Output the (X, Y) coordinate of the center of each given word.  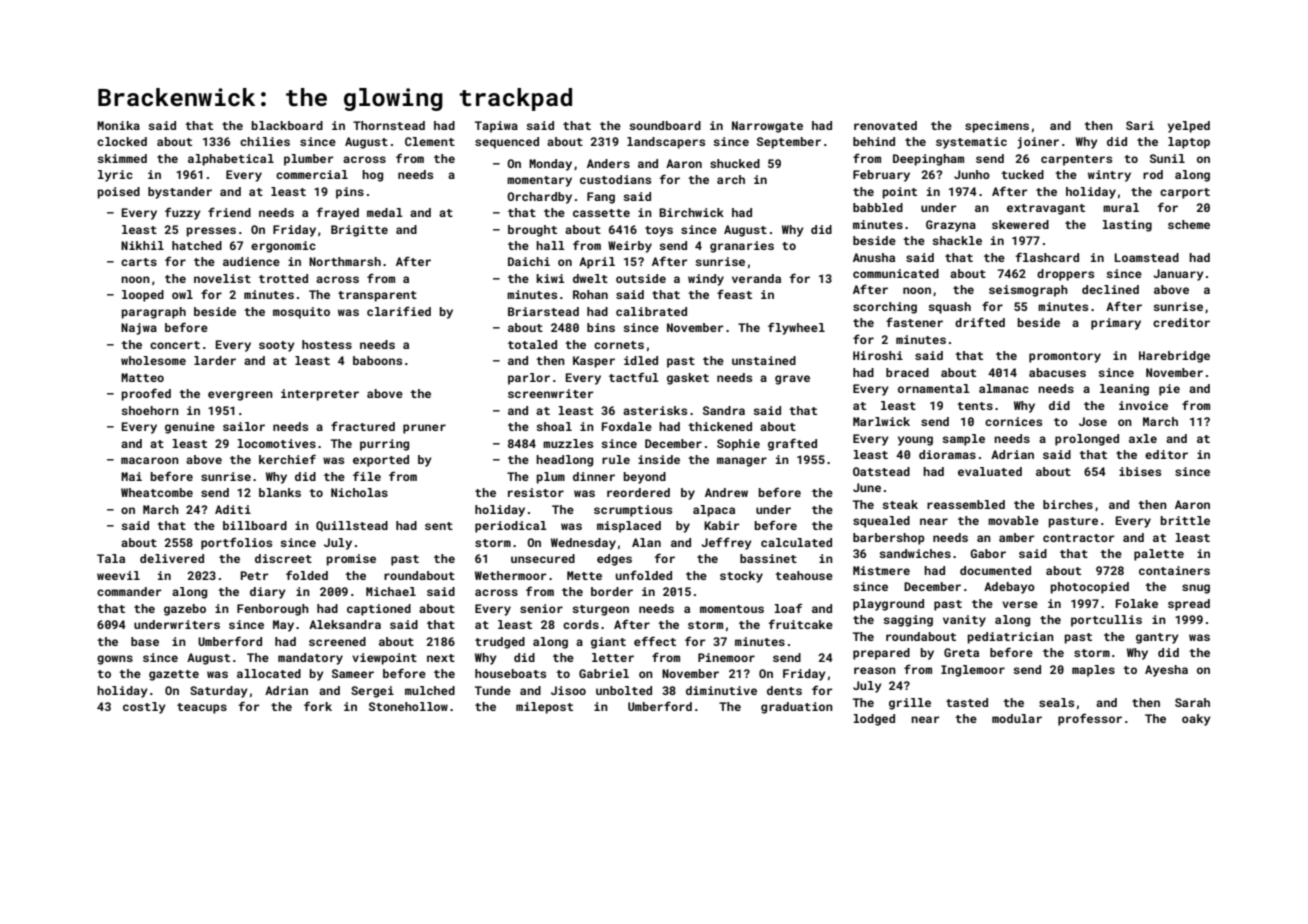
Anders (608, 163)
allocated (269, 673)
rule (616, 459)
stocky (741, 577)
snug (1196, 589)
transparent (377, 296)
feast (734, 294)
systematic (971, 143)
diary (268, 593)
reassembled (966, 504)
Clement (430, 141)
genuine (190, 428)
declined (1110, 289)
